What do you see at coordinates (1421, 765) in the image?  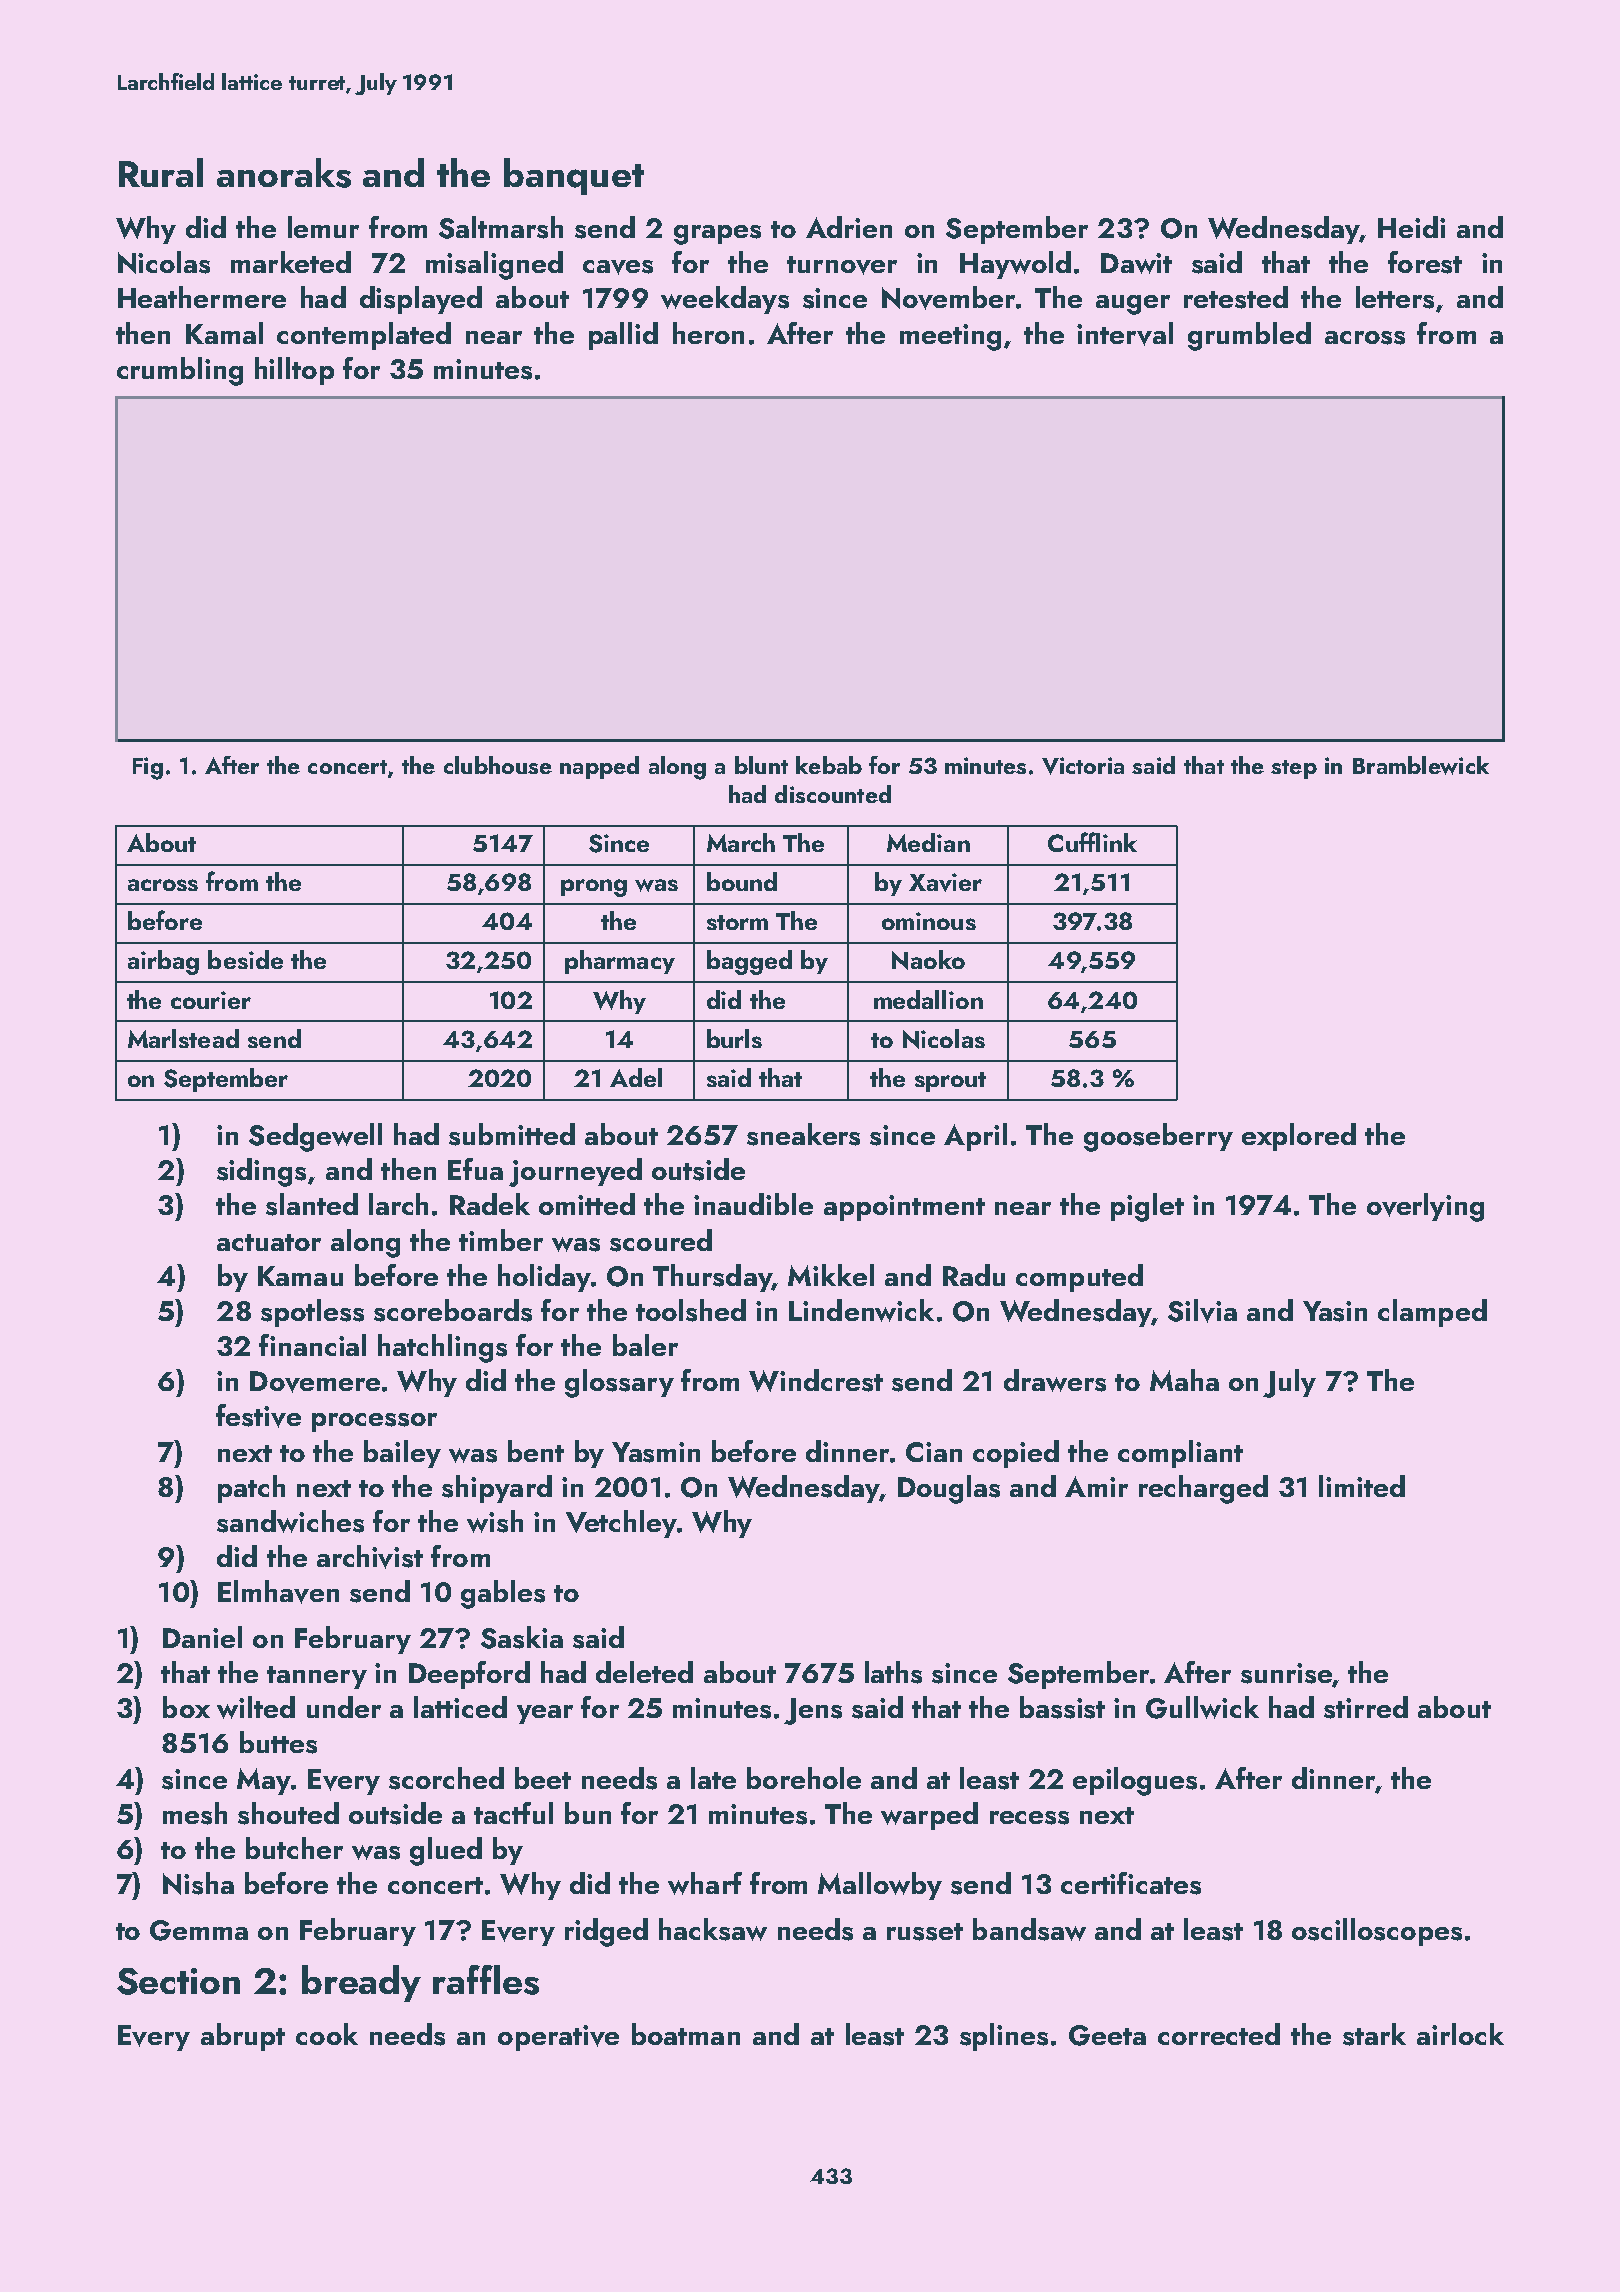 I see `Bramblewick` at bounding box center [1421, 765].
